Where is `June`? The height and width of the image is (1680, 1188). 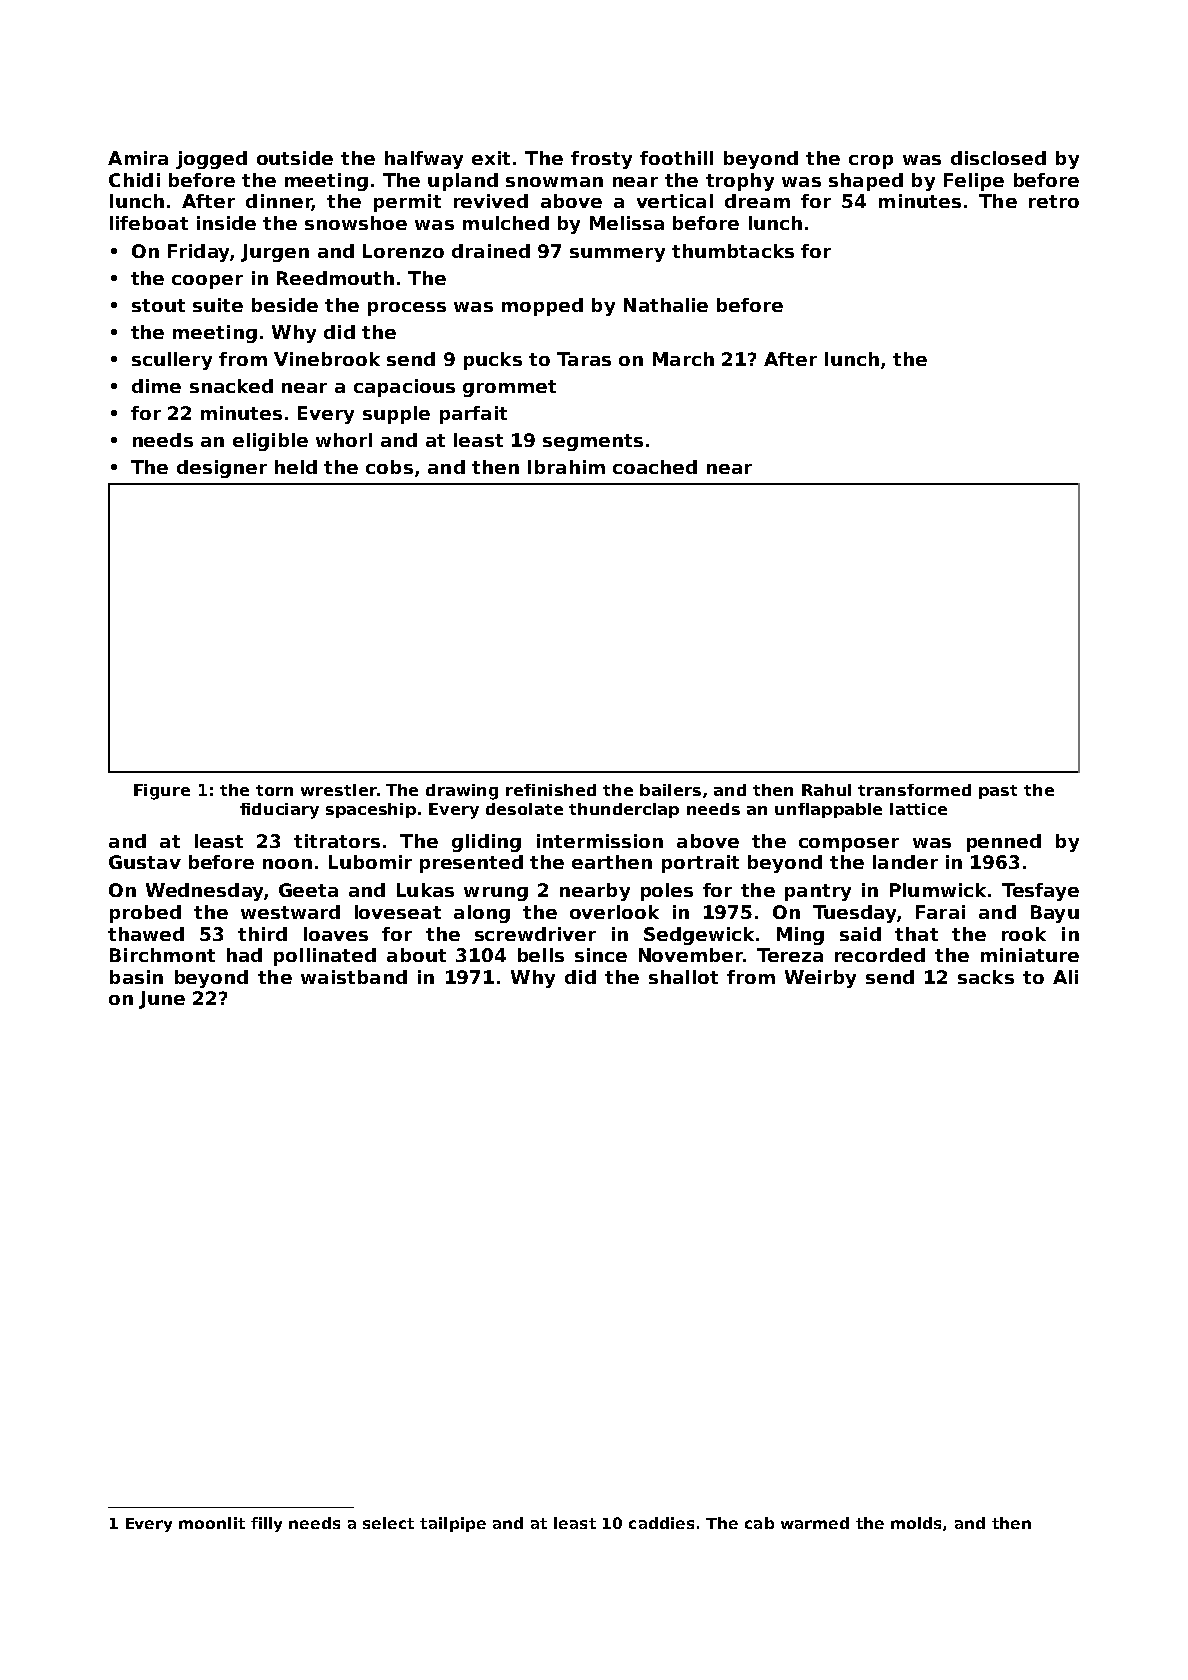
June is located at coordinates (162, 1000).
